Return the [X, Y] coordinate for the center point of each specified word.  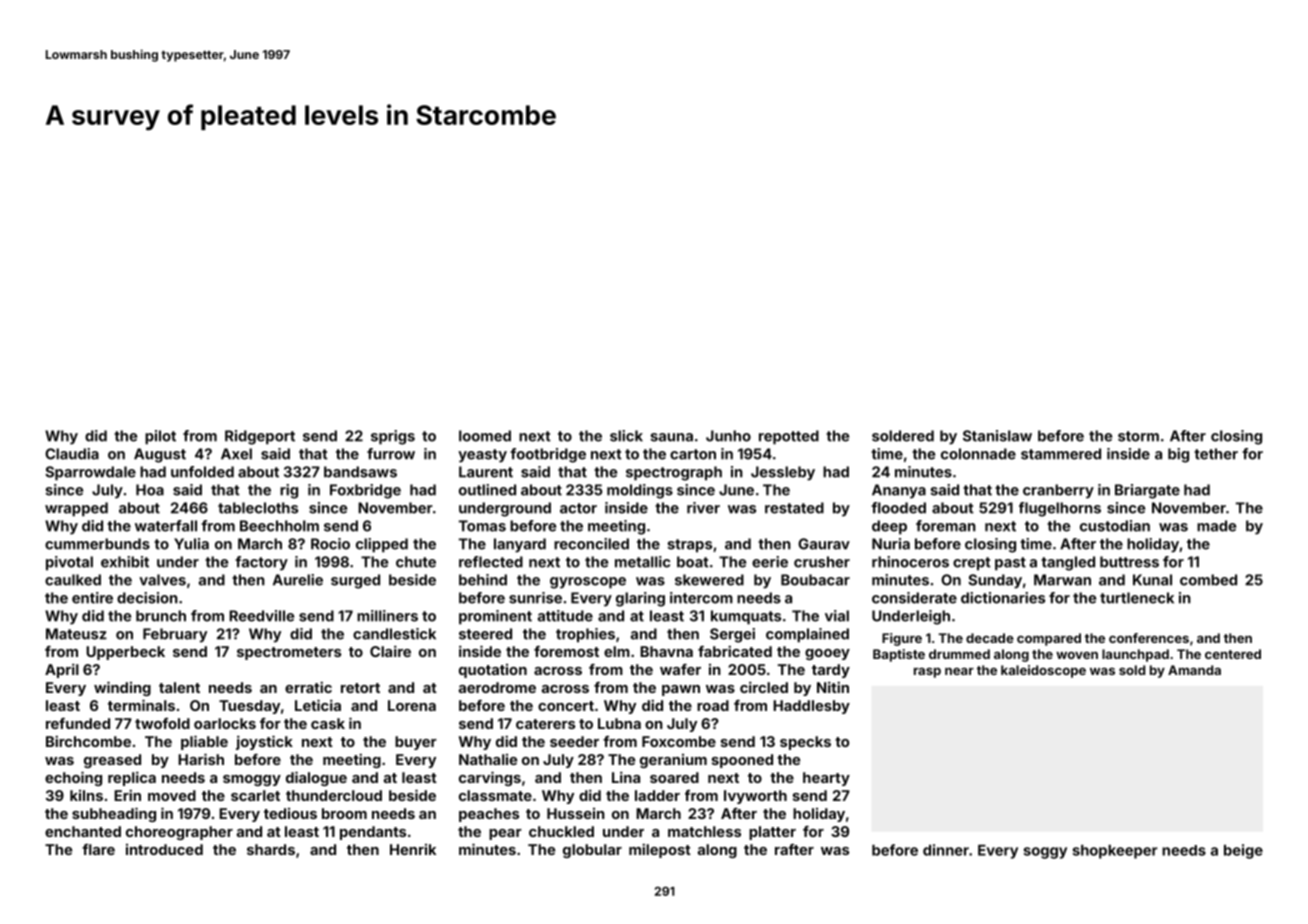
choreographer [179, 833]
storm [1138, 436]
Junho [728, 436]
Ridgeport [260, 437]
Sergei [732, 635]
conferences [1149, 638]
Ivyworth [755, 797]
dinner [946, 850]
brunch [161, 616]
